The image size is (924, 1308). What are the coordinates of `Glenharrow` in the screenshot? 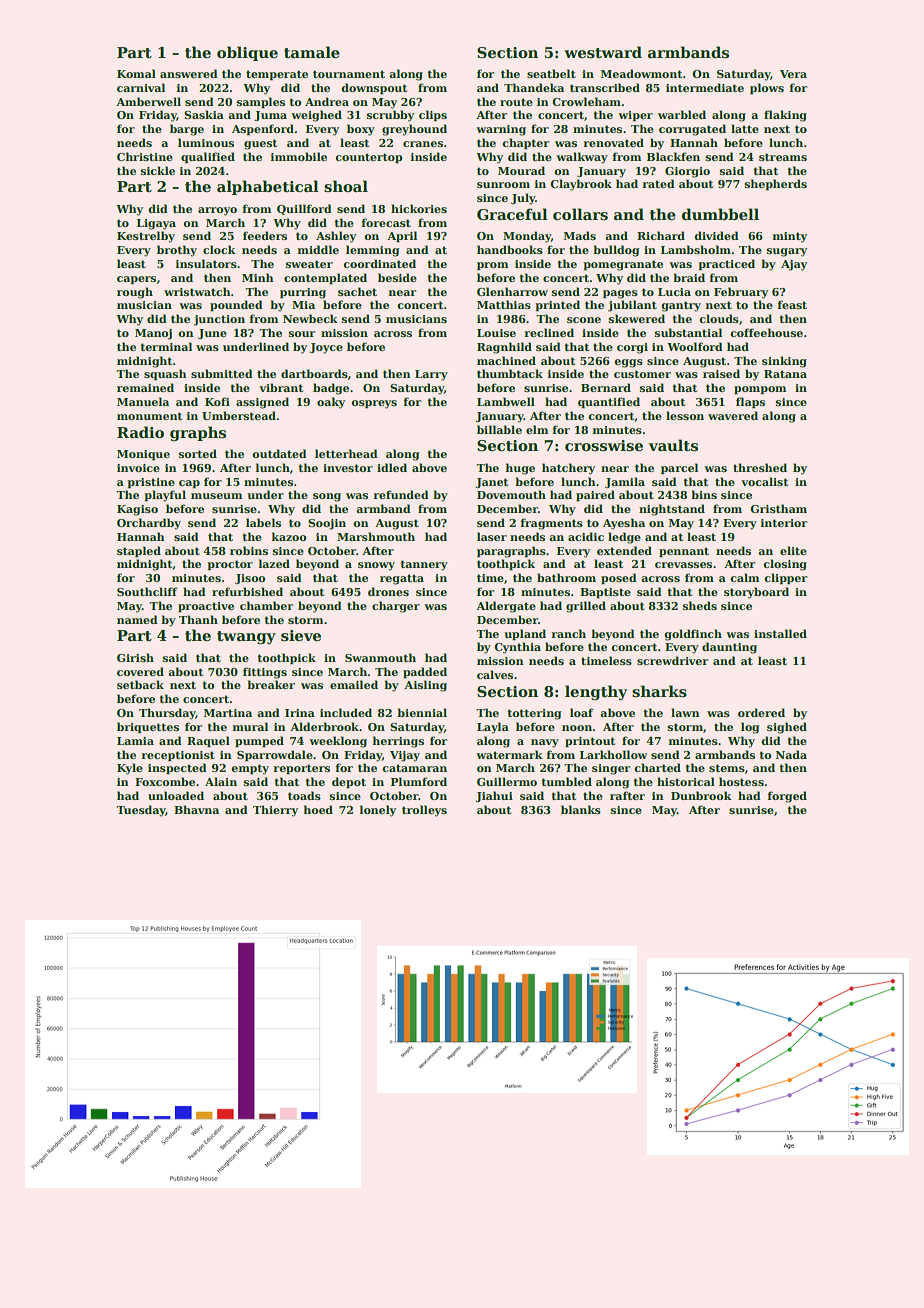 It's located at (512, 291).
